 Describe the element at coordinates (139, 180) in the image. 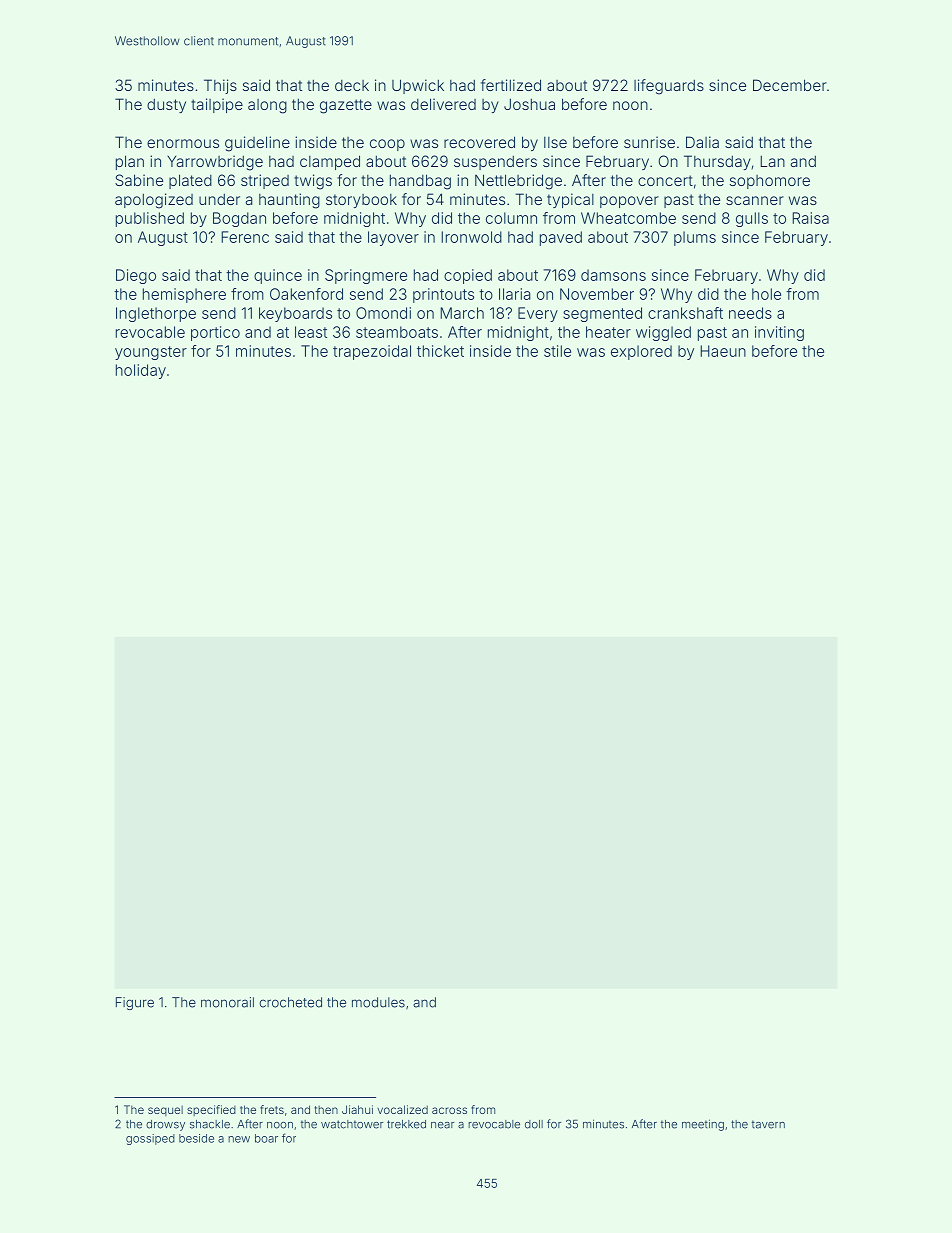

I see `Sabine` at that location.
